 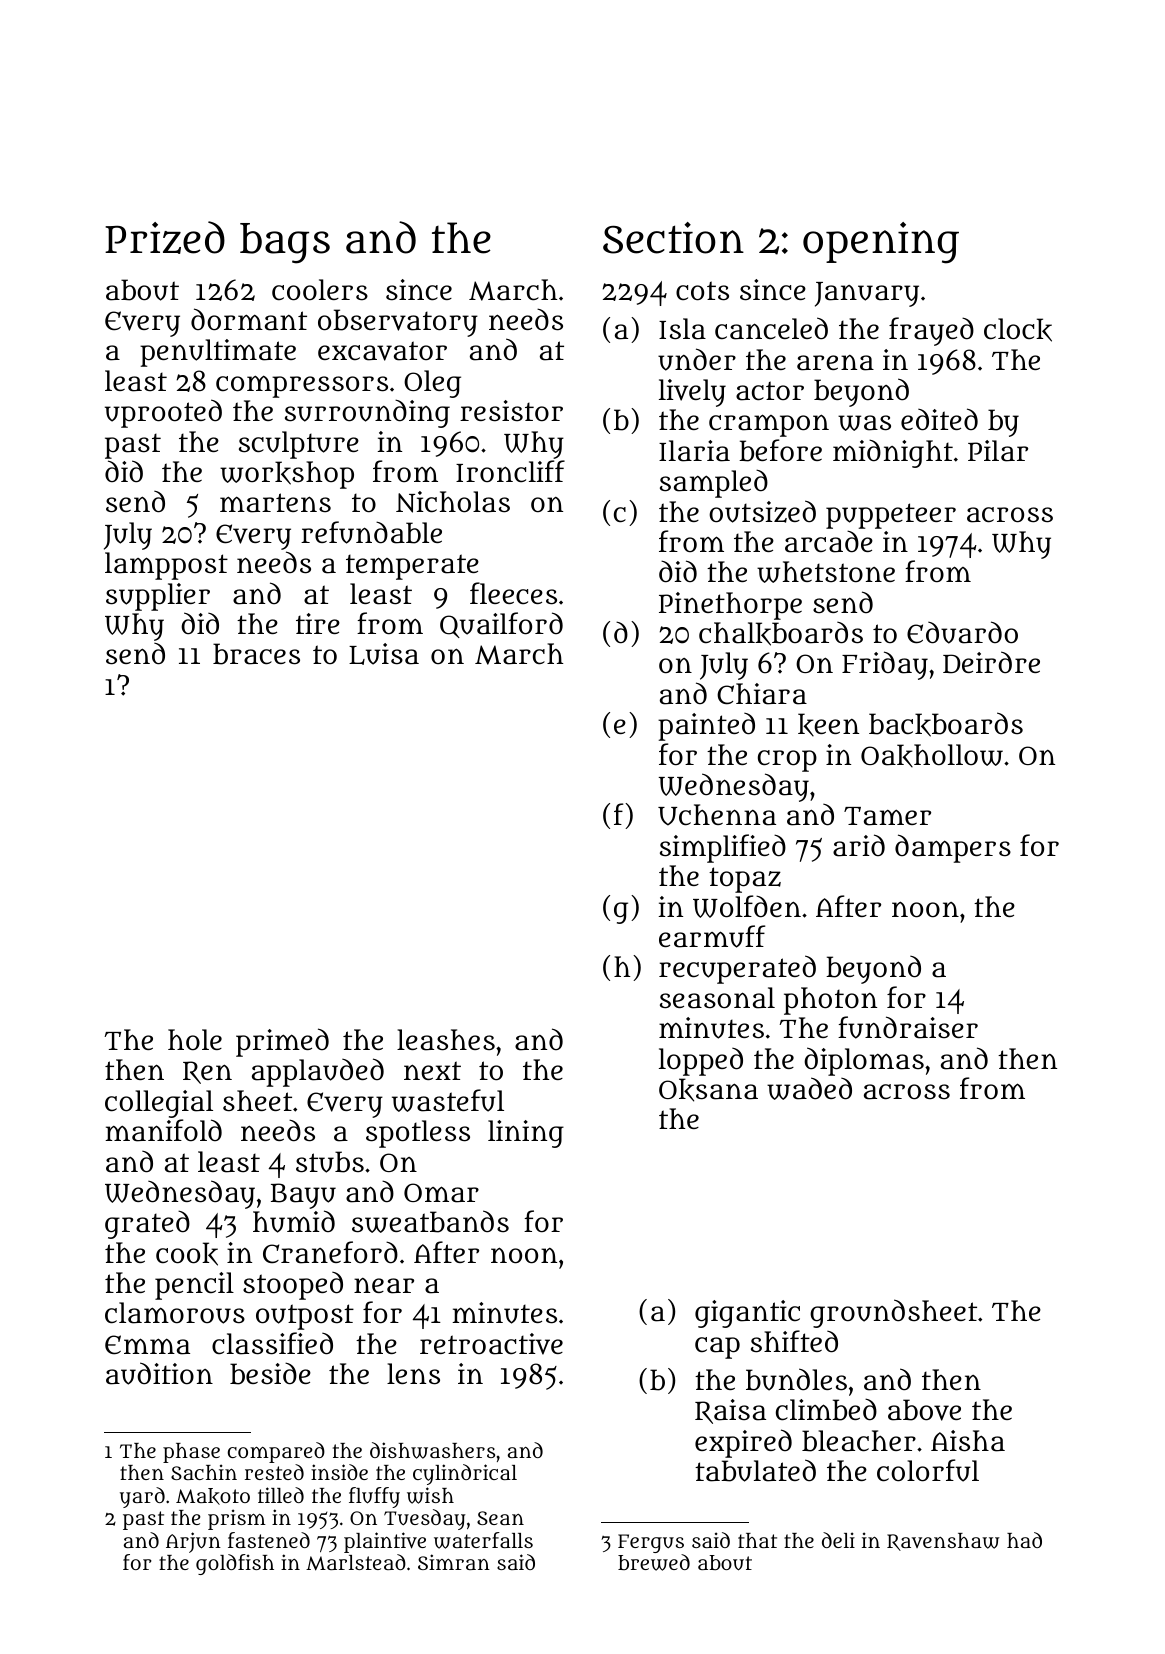 What do you see at coordinates (747, 1314) in the screenshot?
I see `gigantic` at bounding box center [747, 1314].
